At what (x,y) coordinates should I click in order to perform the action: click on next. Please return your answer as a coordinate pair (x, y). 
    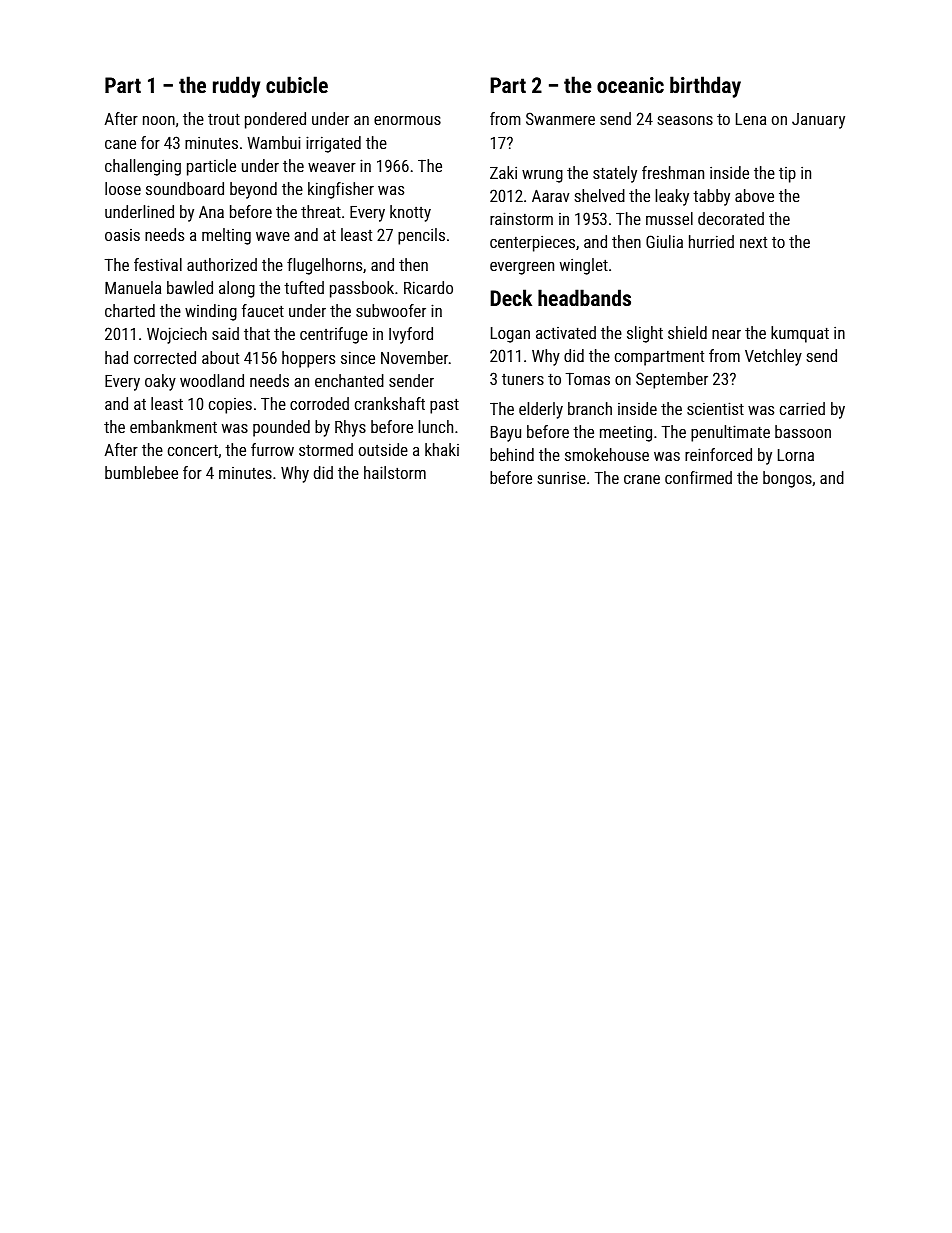
    Looking at the image, I should click on (753, 242).
